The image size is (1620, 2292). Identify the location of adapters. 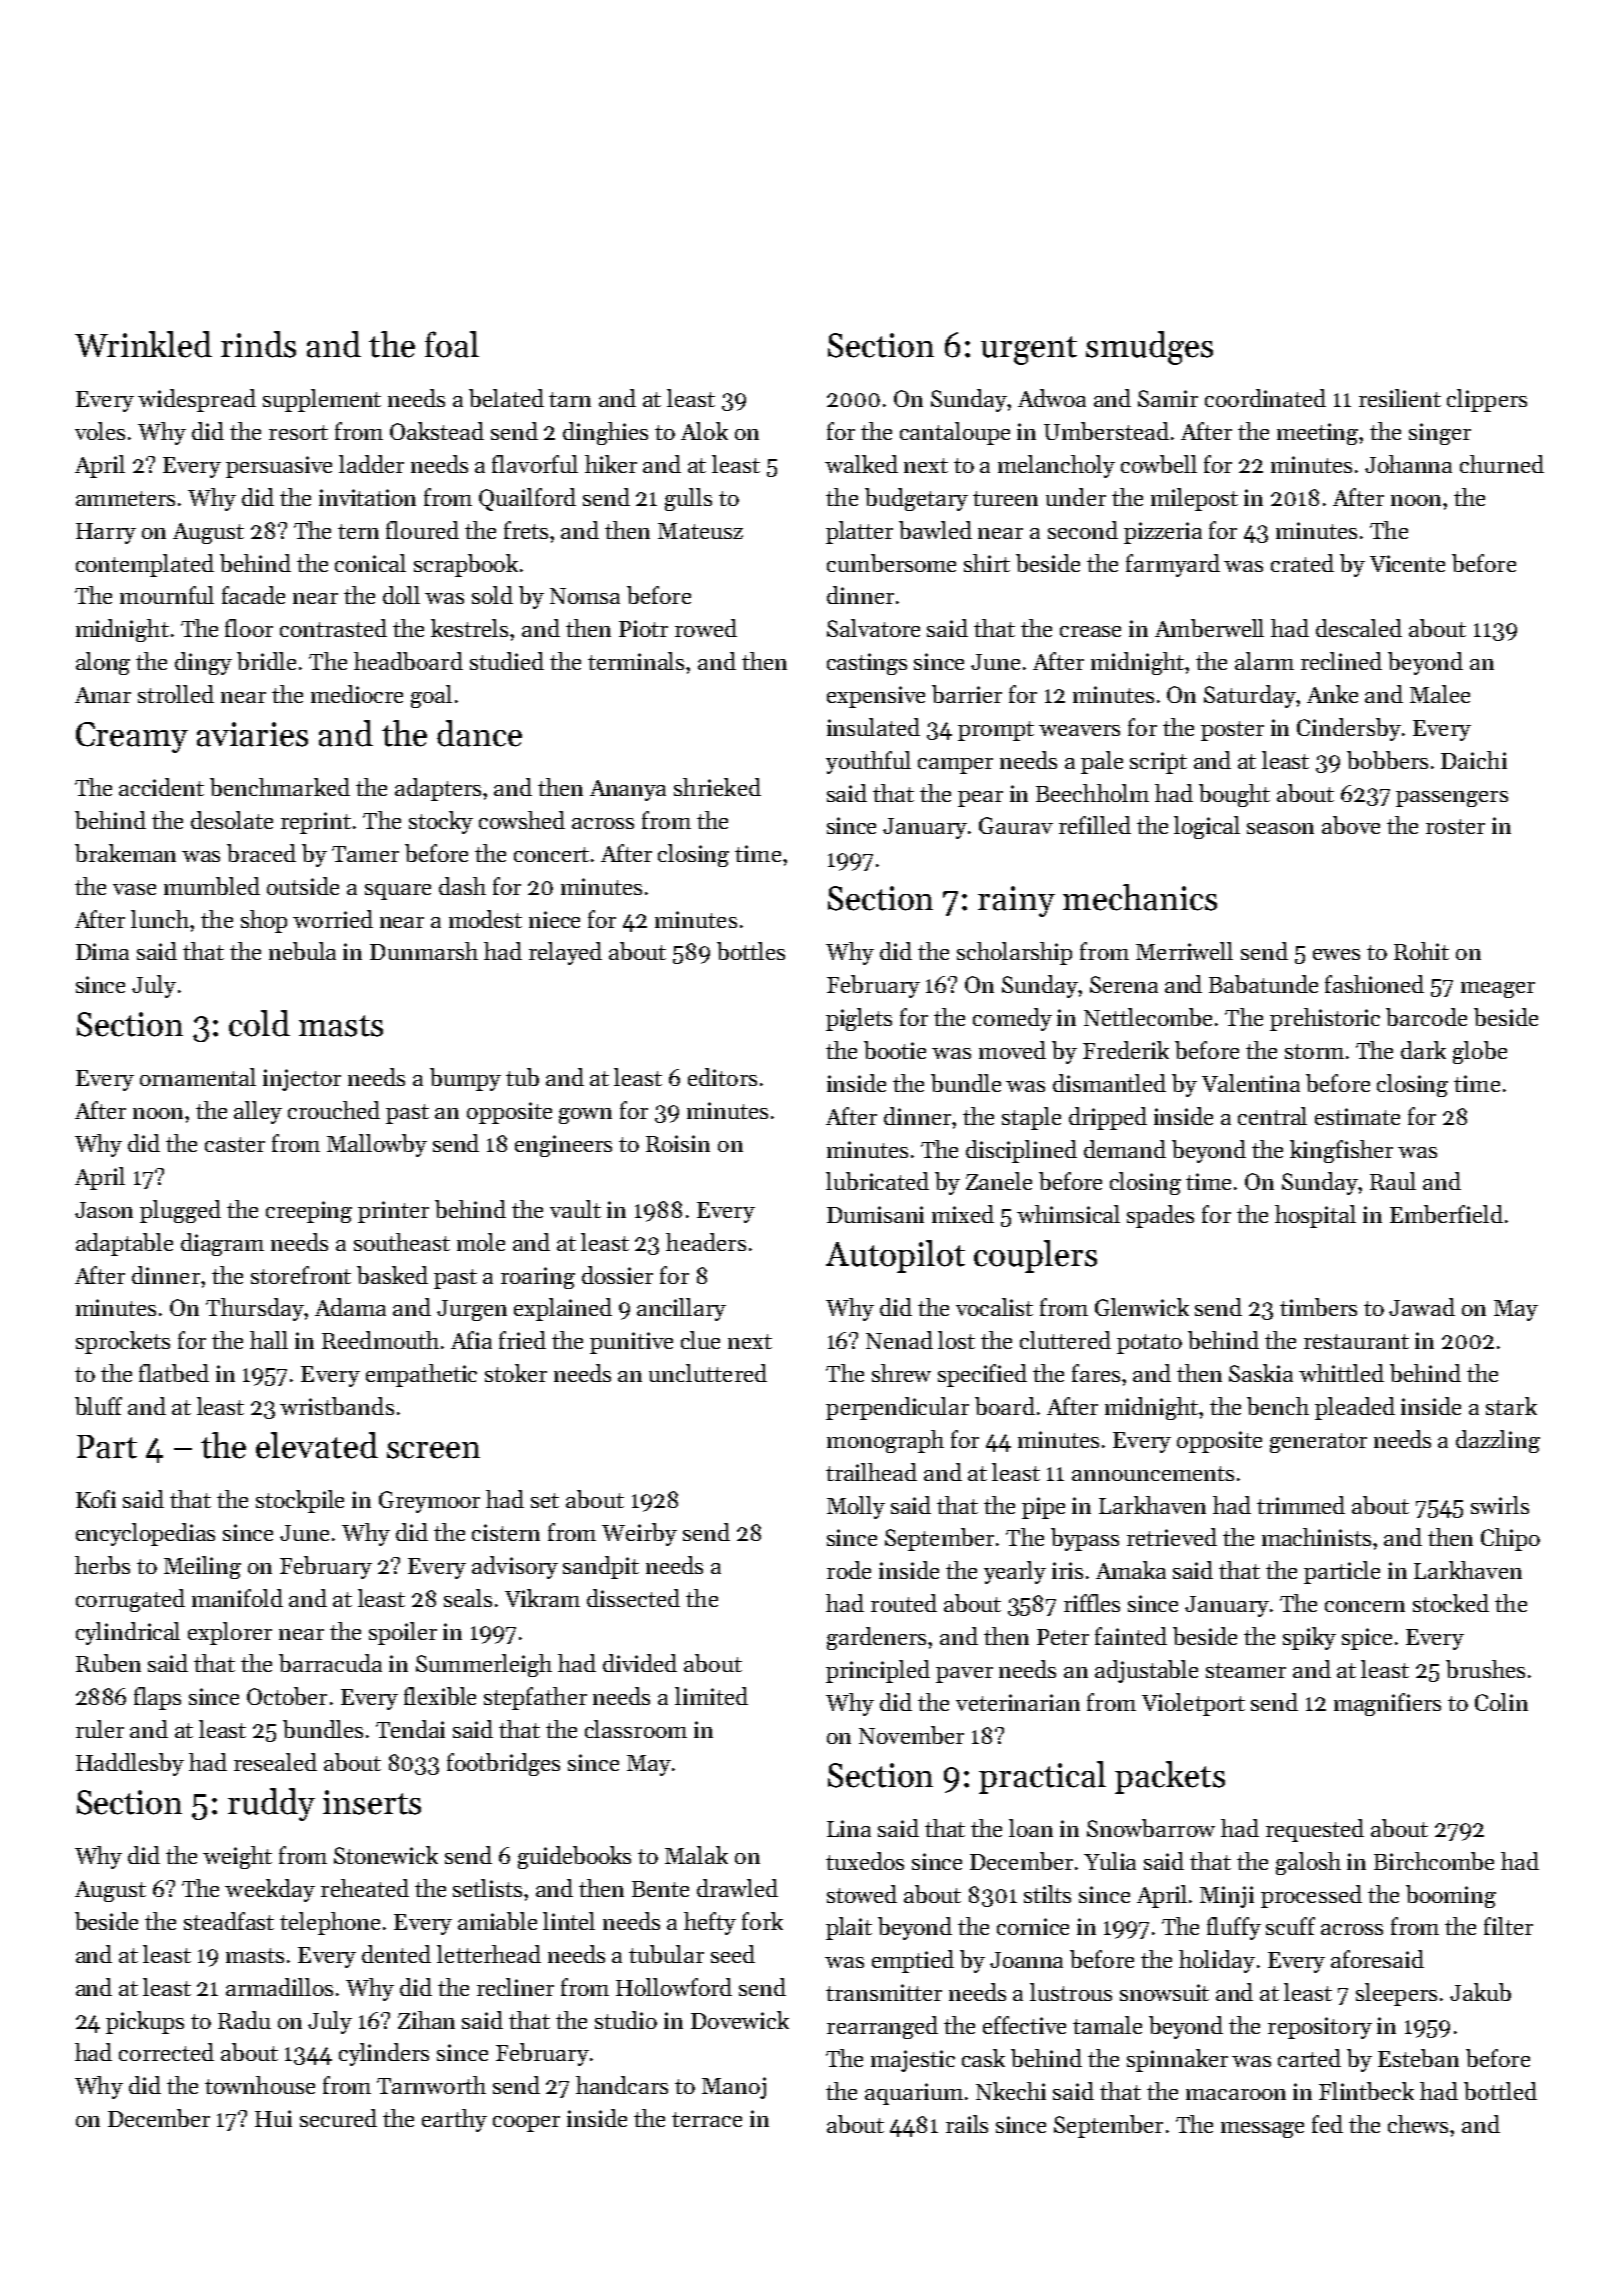
(438, 789).
